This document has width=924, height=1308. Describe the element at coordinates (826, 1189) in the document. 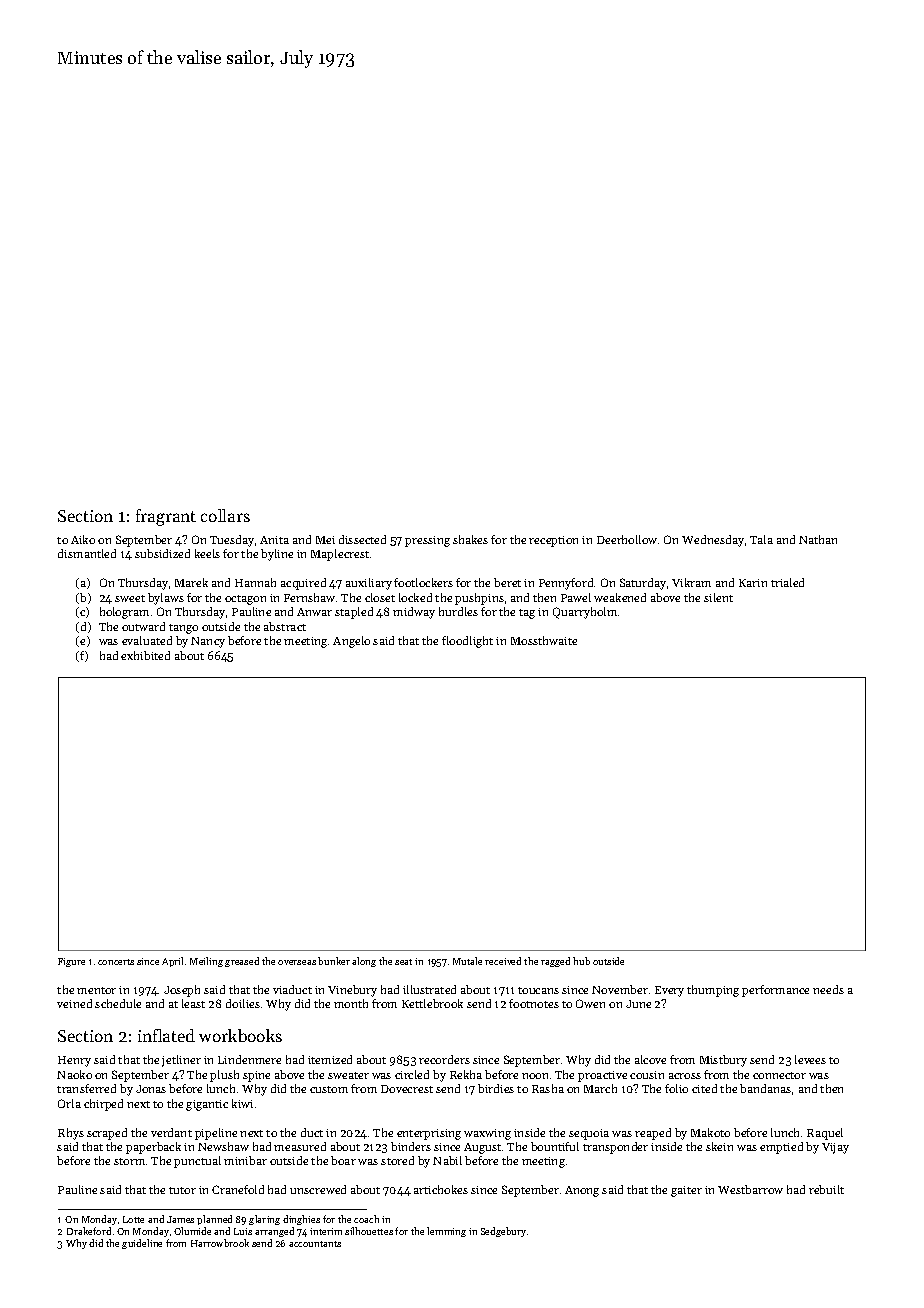

I see `rebuilt` at that location.
